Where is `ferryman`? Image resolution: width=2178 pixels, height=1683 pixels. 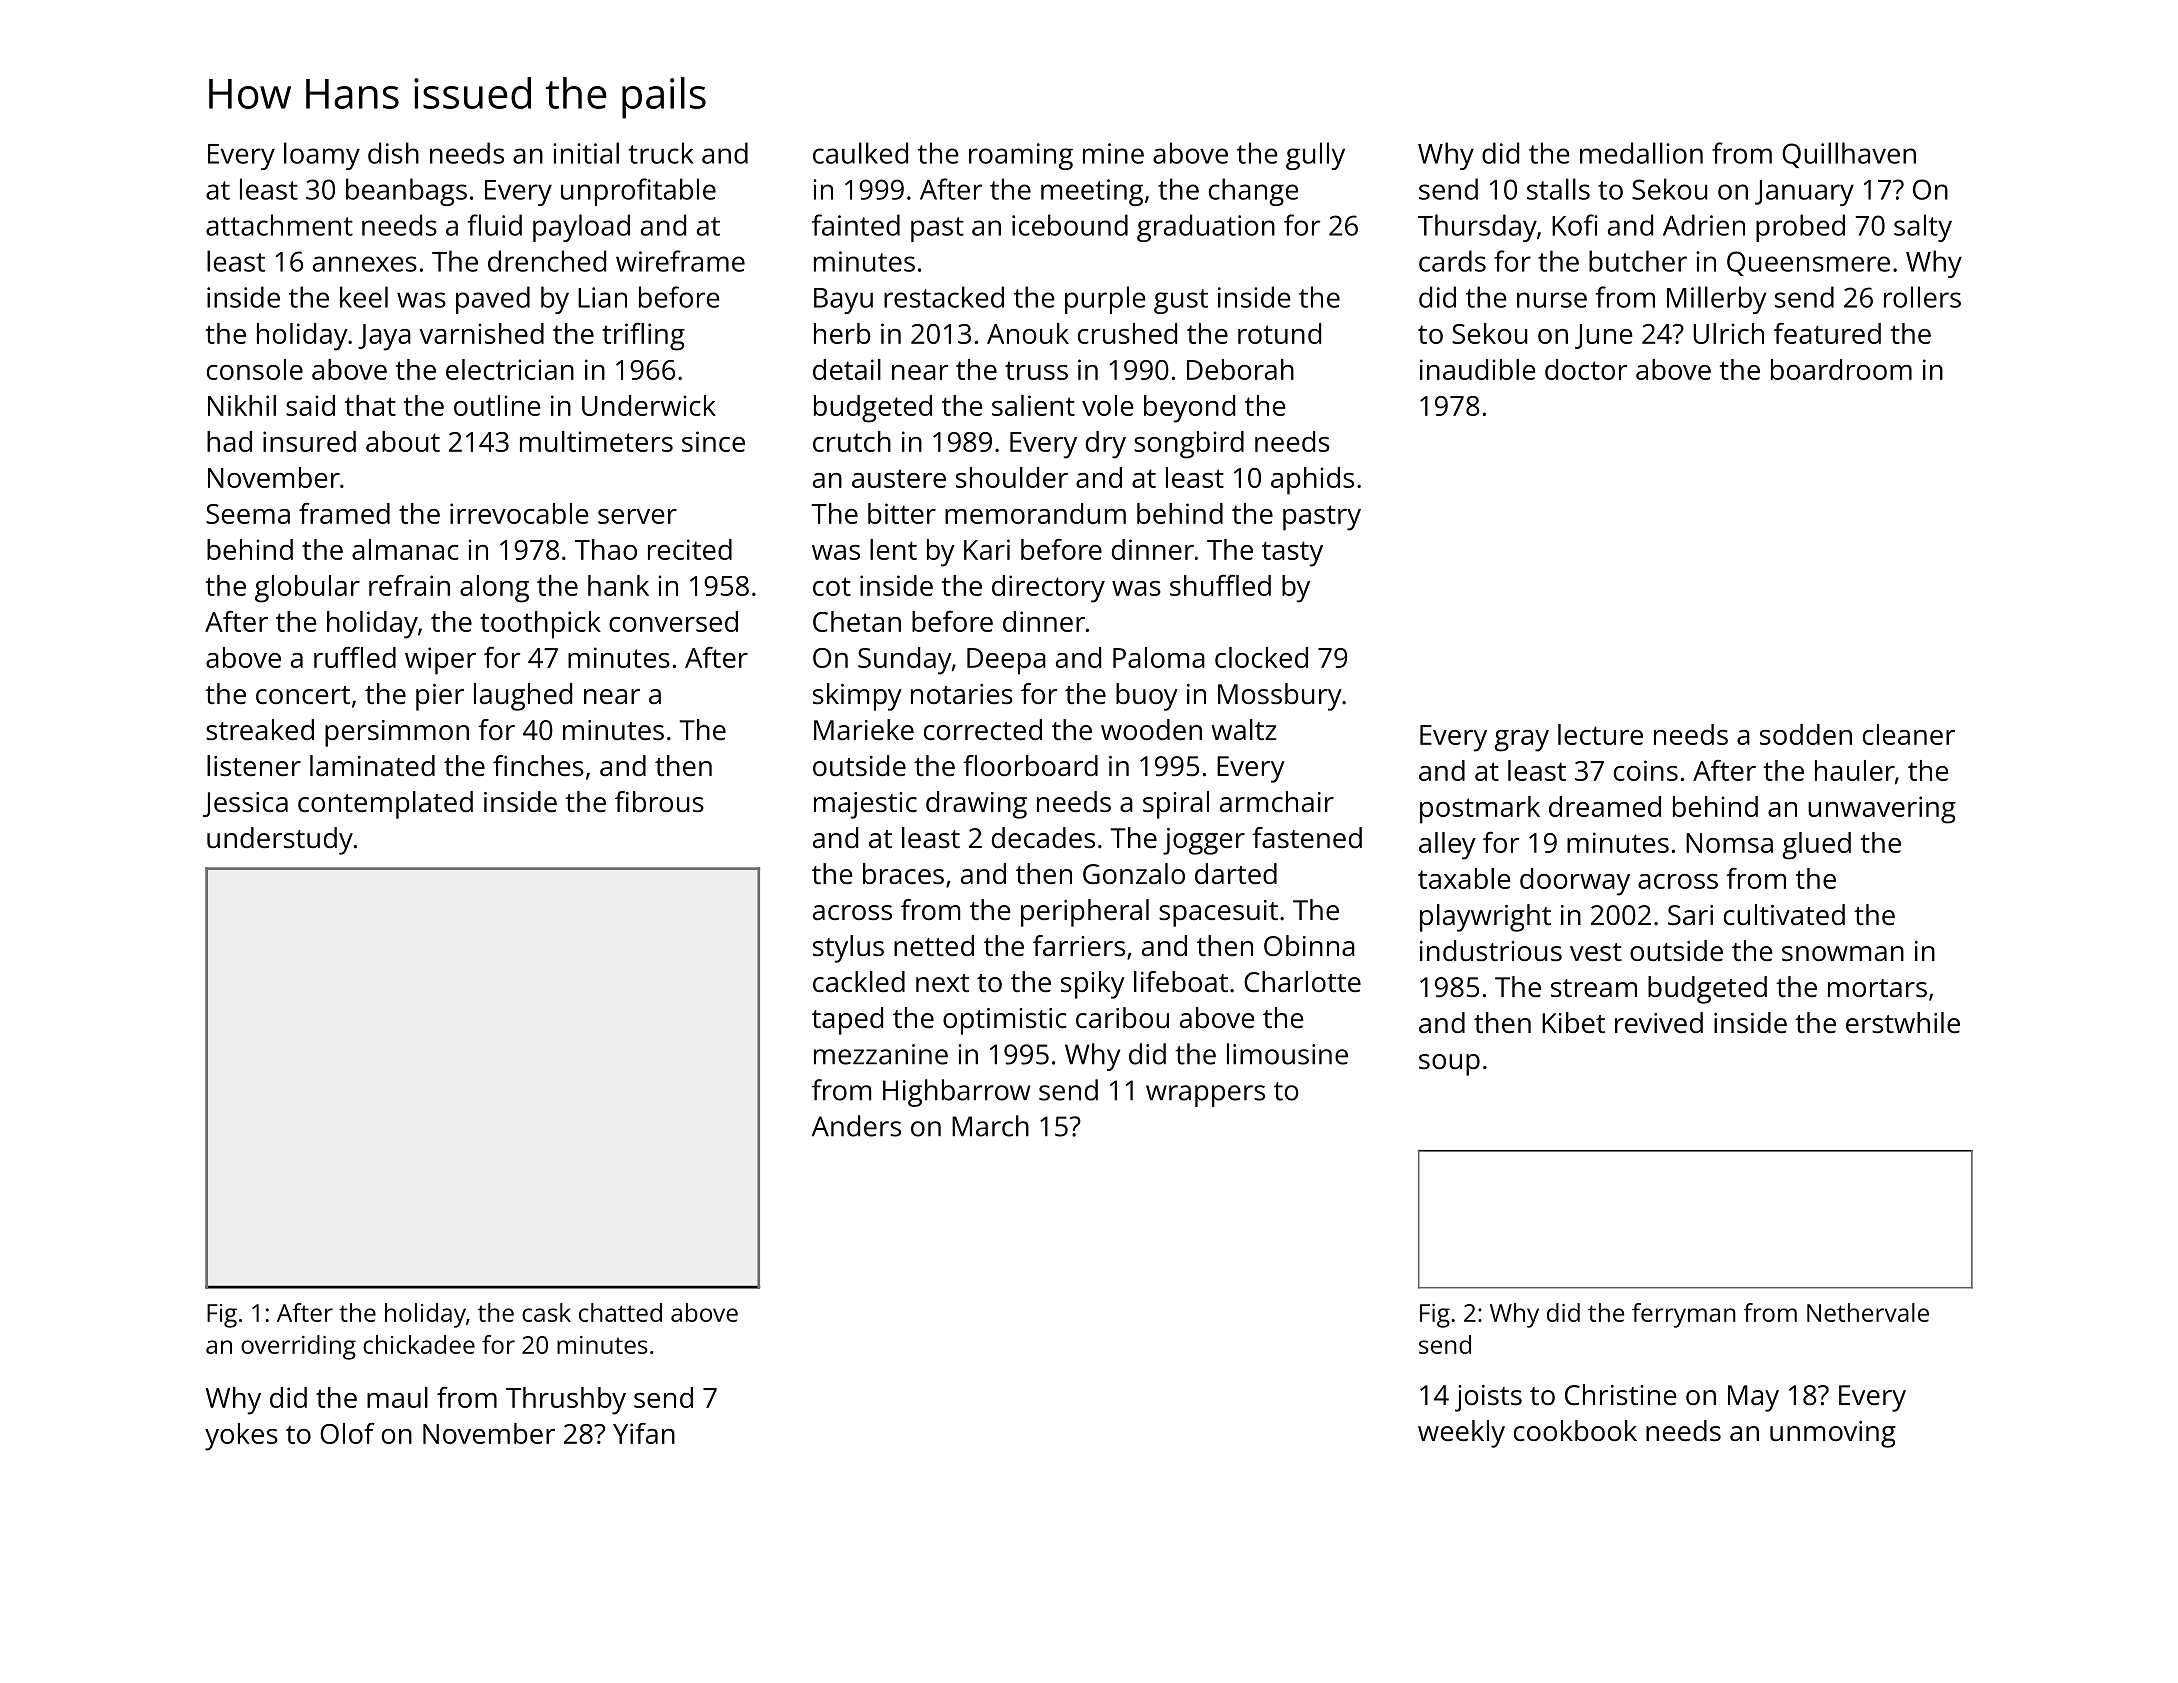
ferryman is located at coordinates (1684, 1315).
